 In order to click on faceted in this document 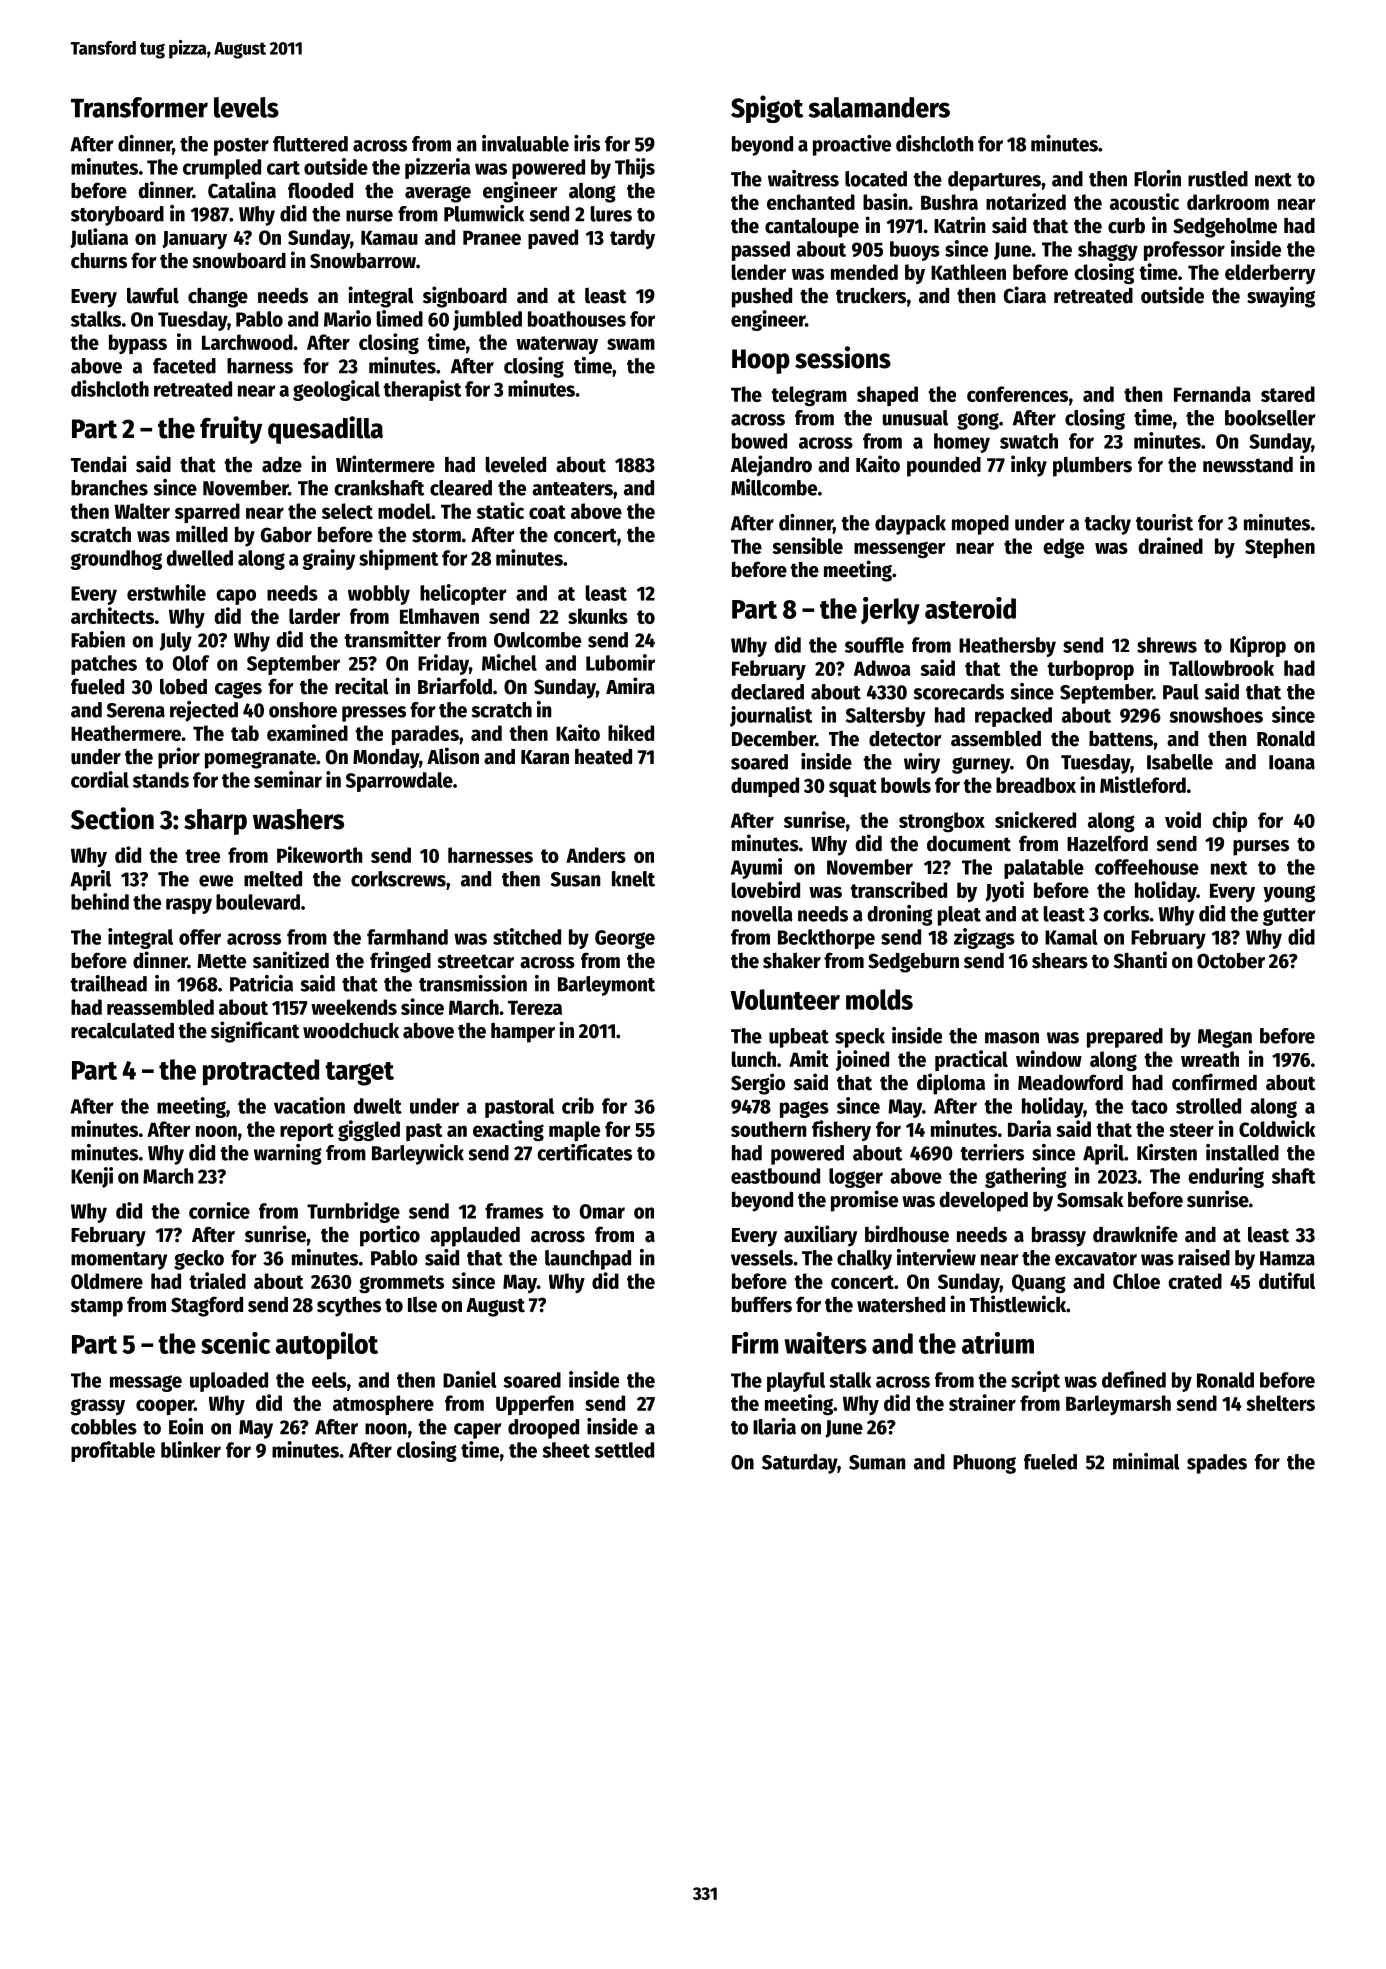, I will do `click(184, 366)`.
